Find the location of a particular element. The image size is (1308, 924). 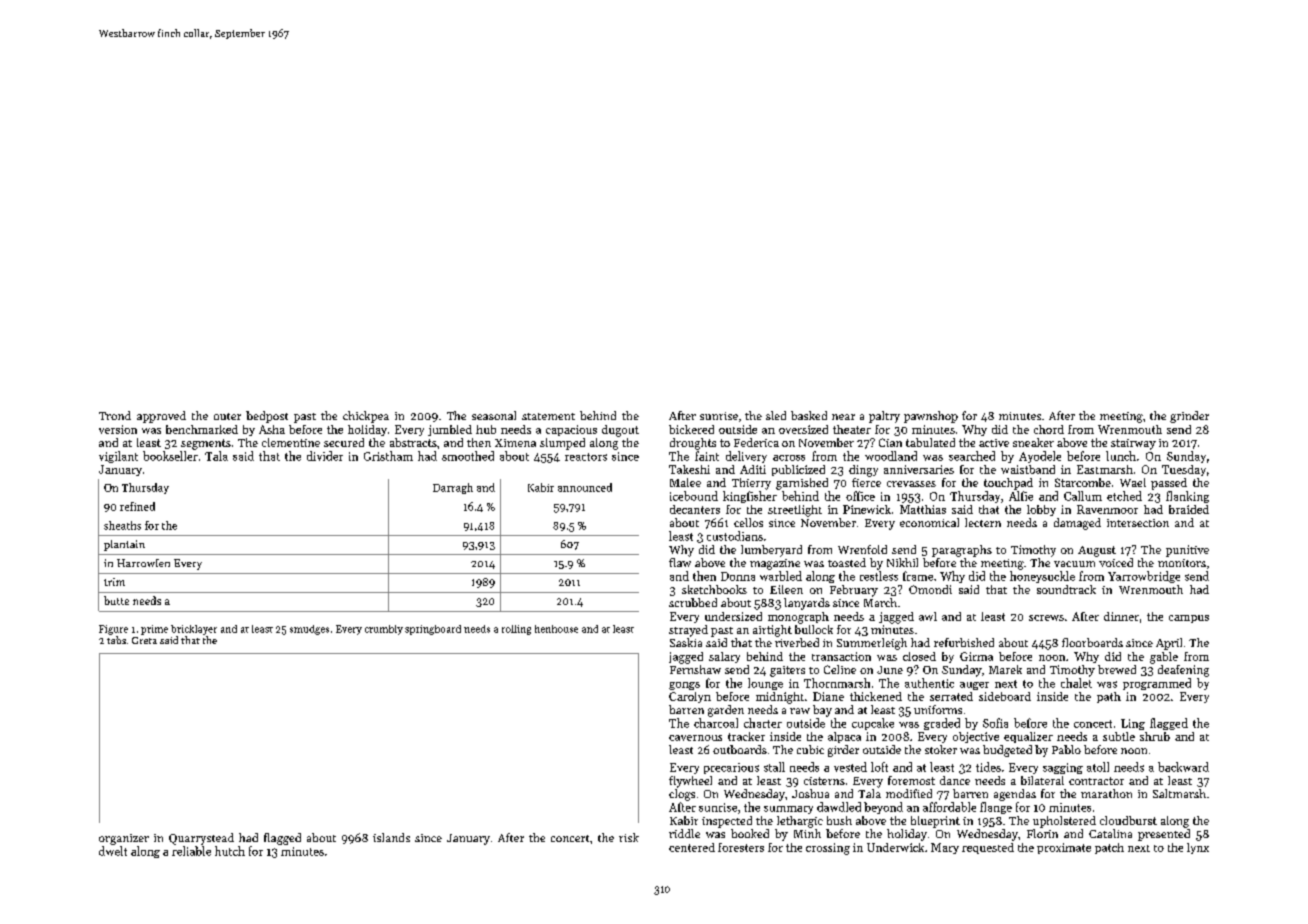

chickpea is located at coordinates (366, 417).
